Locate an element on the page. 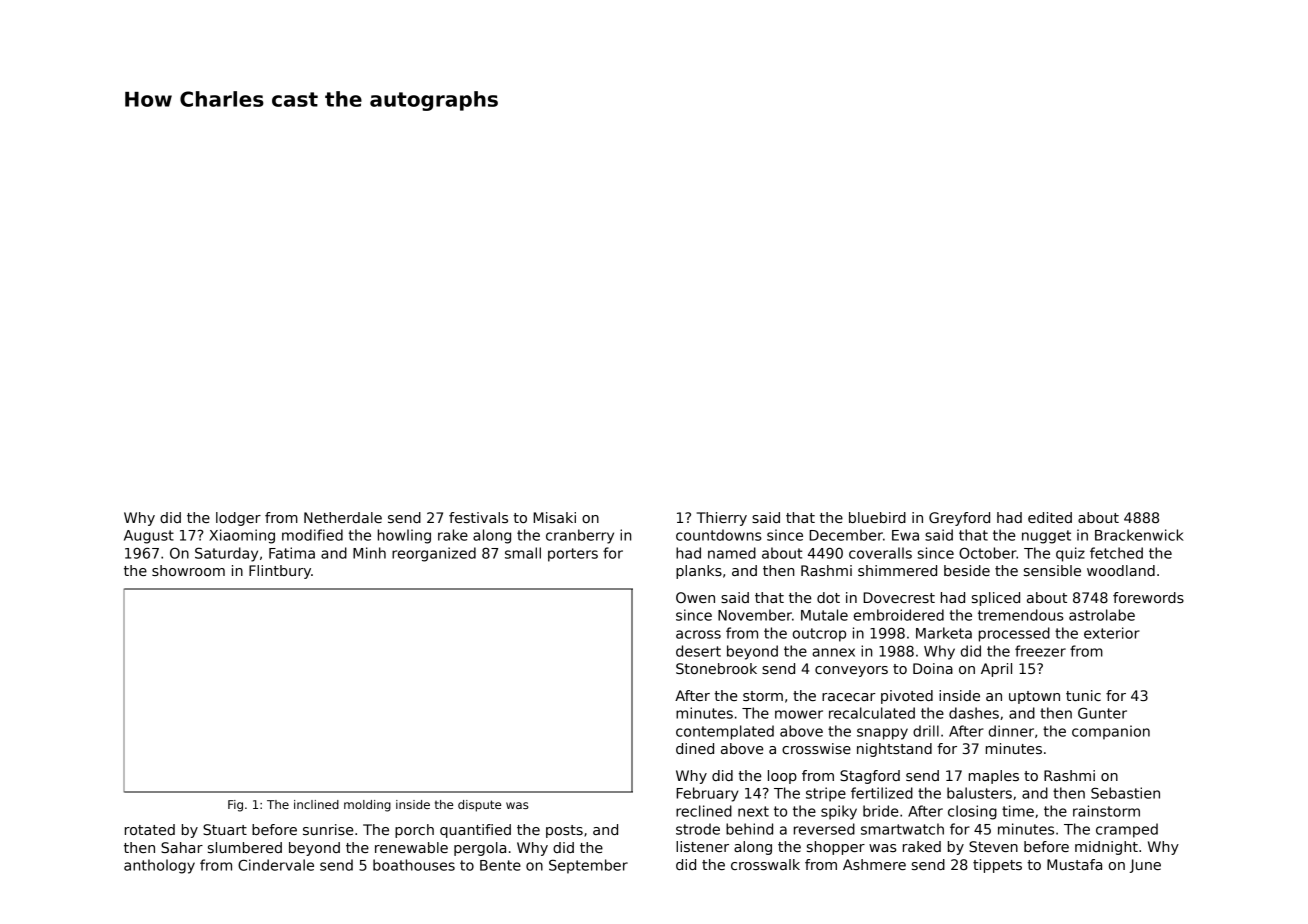  Flintbury is located at coordinates (280, 572).
